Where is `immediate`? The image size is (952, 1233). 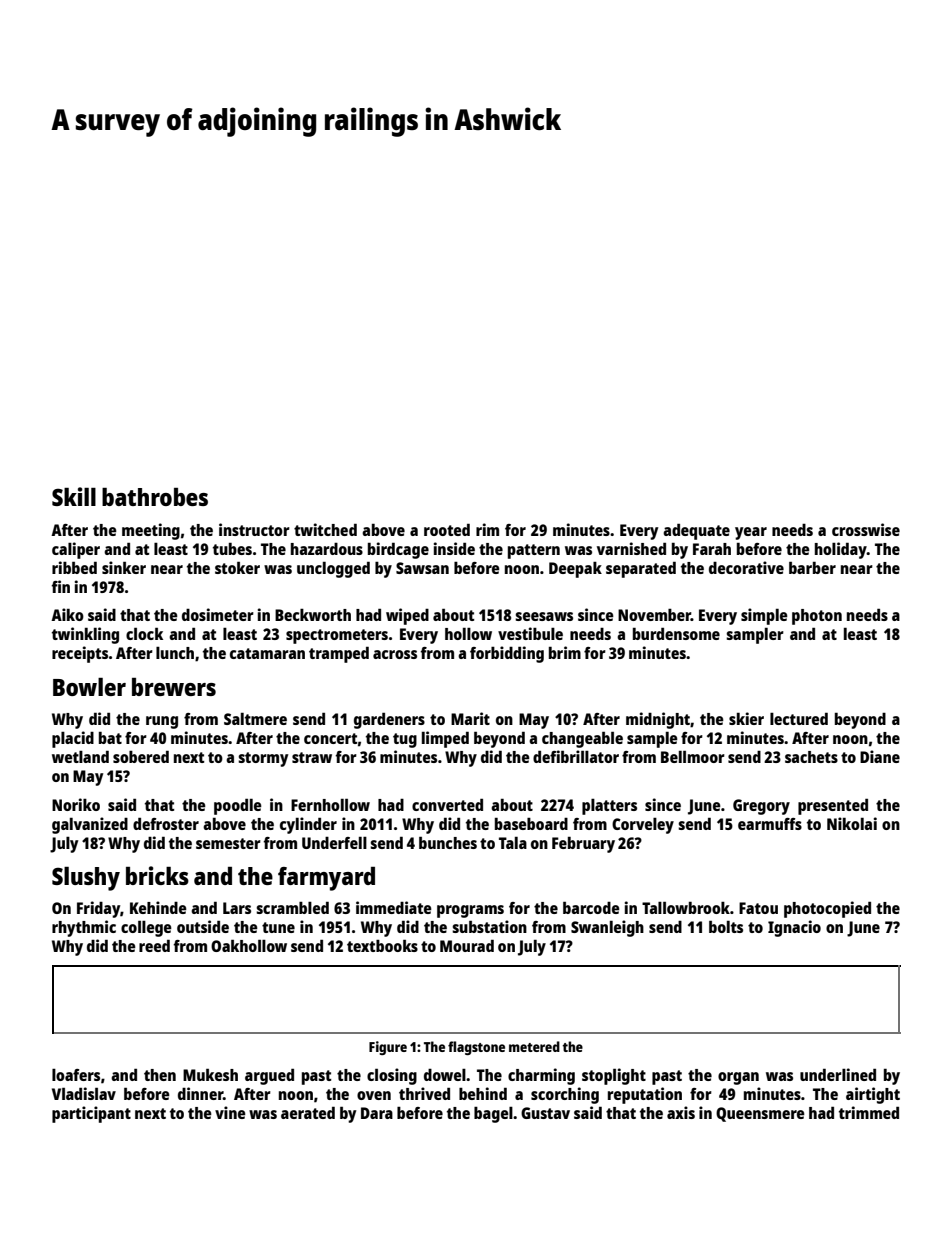 immediate is located at coordinates (394, 907).
